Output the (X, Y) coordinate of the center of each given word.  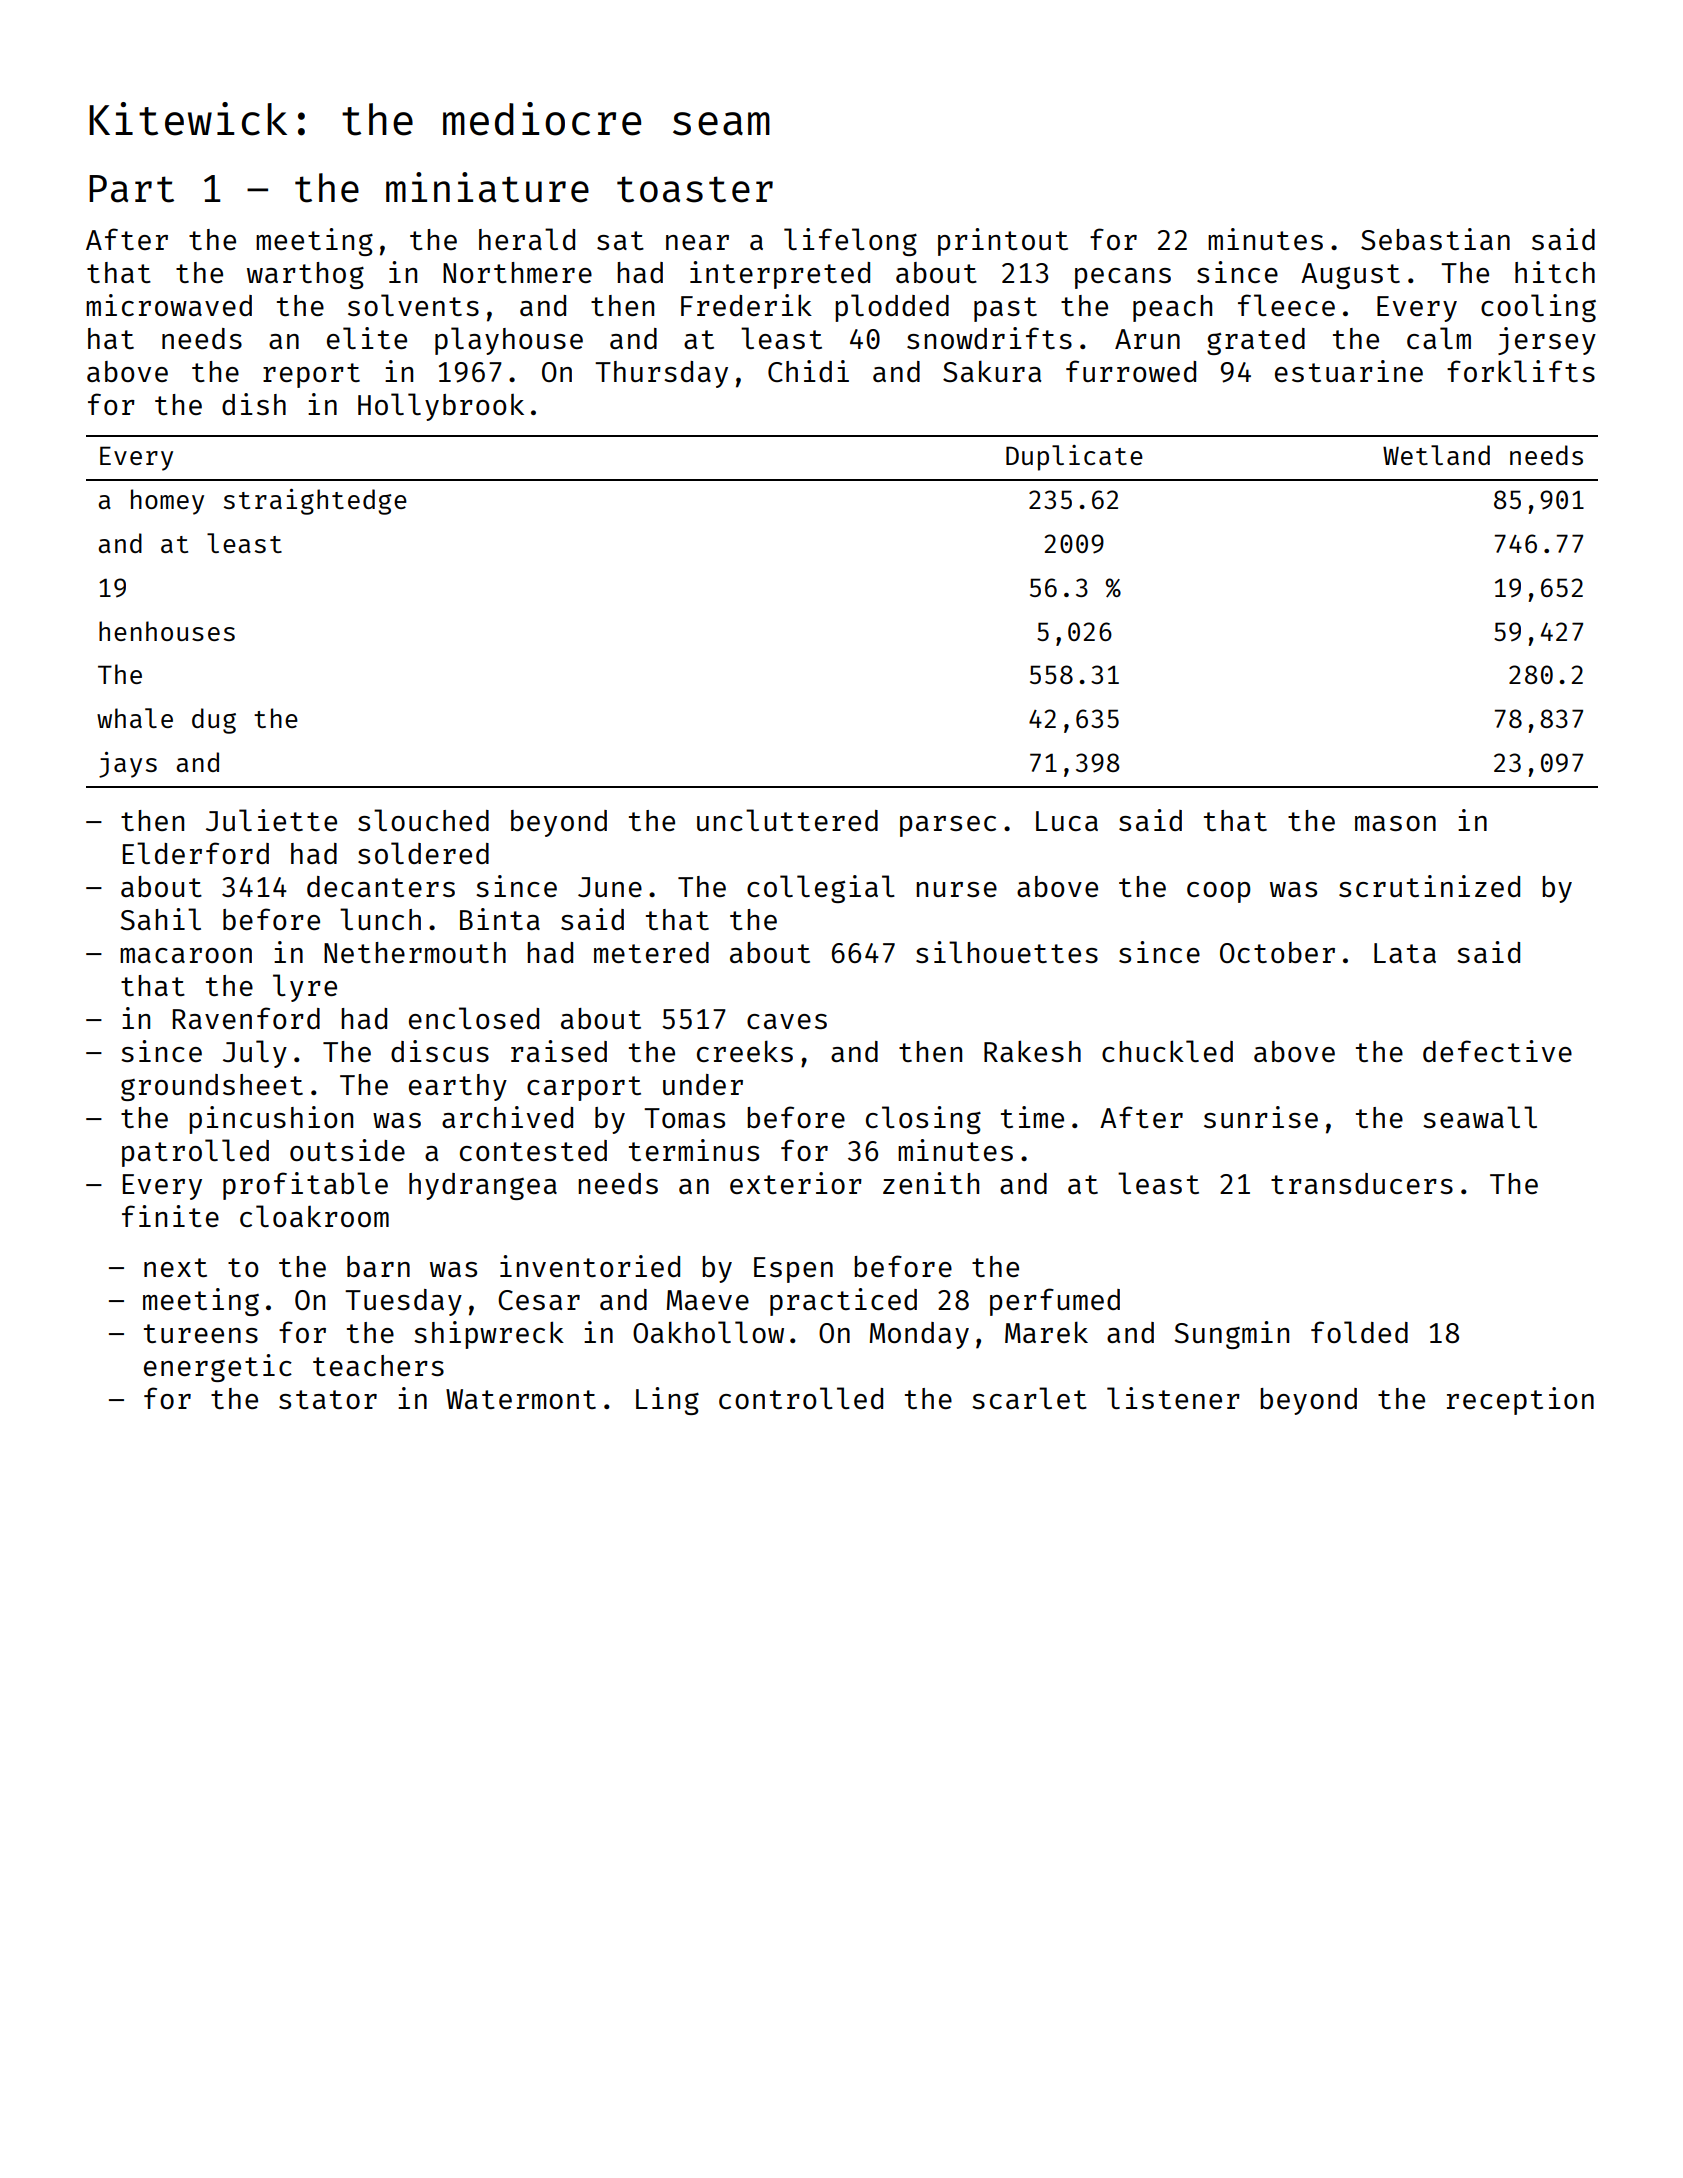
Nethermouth (415, 952)
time (1032, 1117)
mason (1395, 823)
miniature (487, 187)
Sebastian (1435, 239)
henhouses (167, 631)
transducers (1362, 1183)
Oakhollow (708, 1332)
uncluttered (787, 820)
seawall (1480, 1117)
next (175, 1267)
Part (131, 189)
